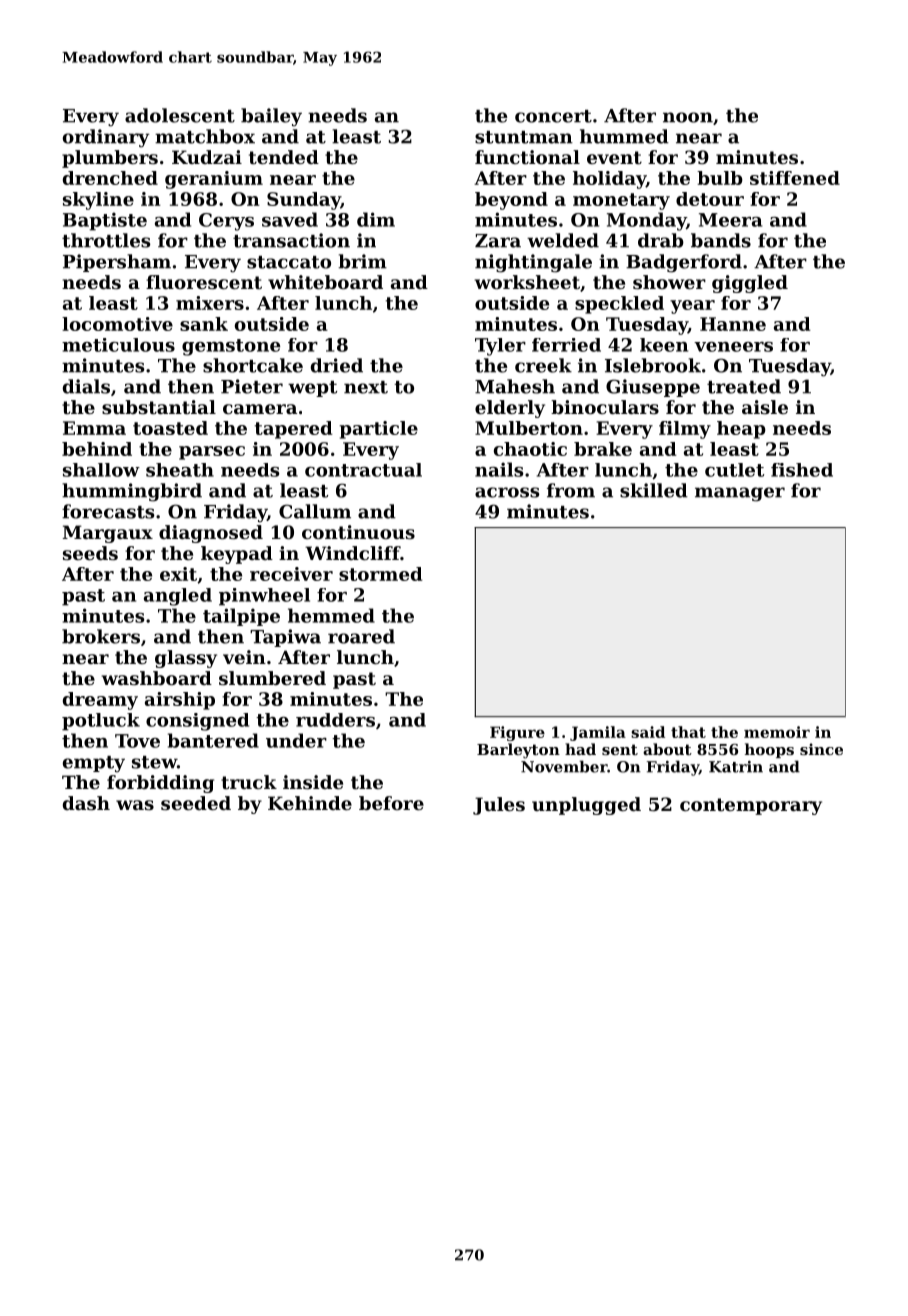 The width and height of the screenshot is (908, 1316). What do you see at coordinates (517, 733) in the screenshot?
I see `Figure` at bounding box center [517, 733].
